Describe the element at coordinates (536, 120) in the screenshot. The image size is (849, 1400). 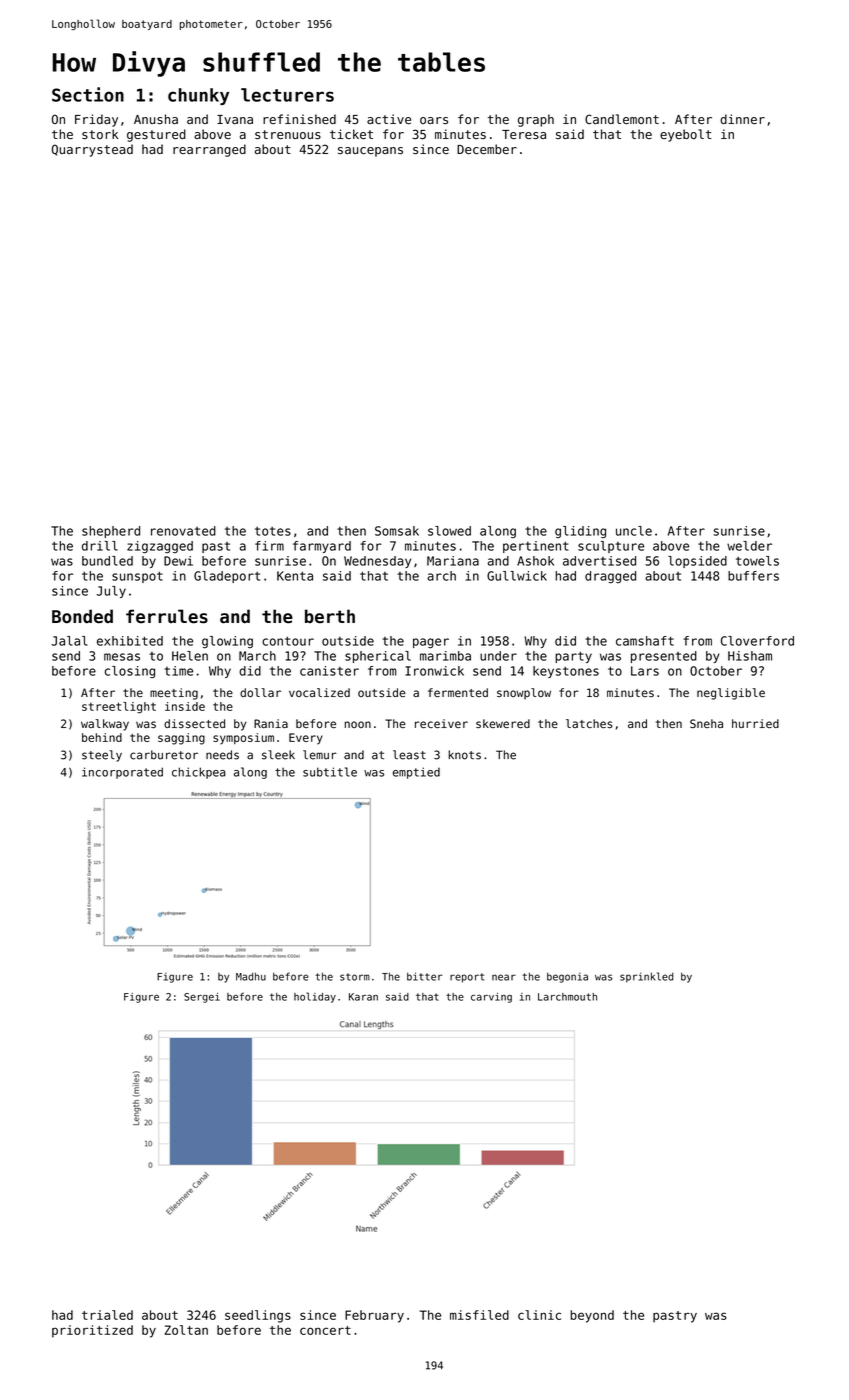
I see `graph` at that location.
